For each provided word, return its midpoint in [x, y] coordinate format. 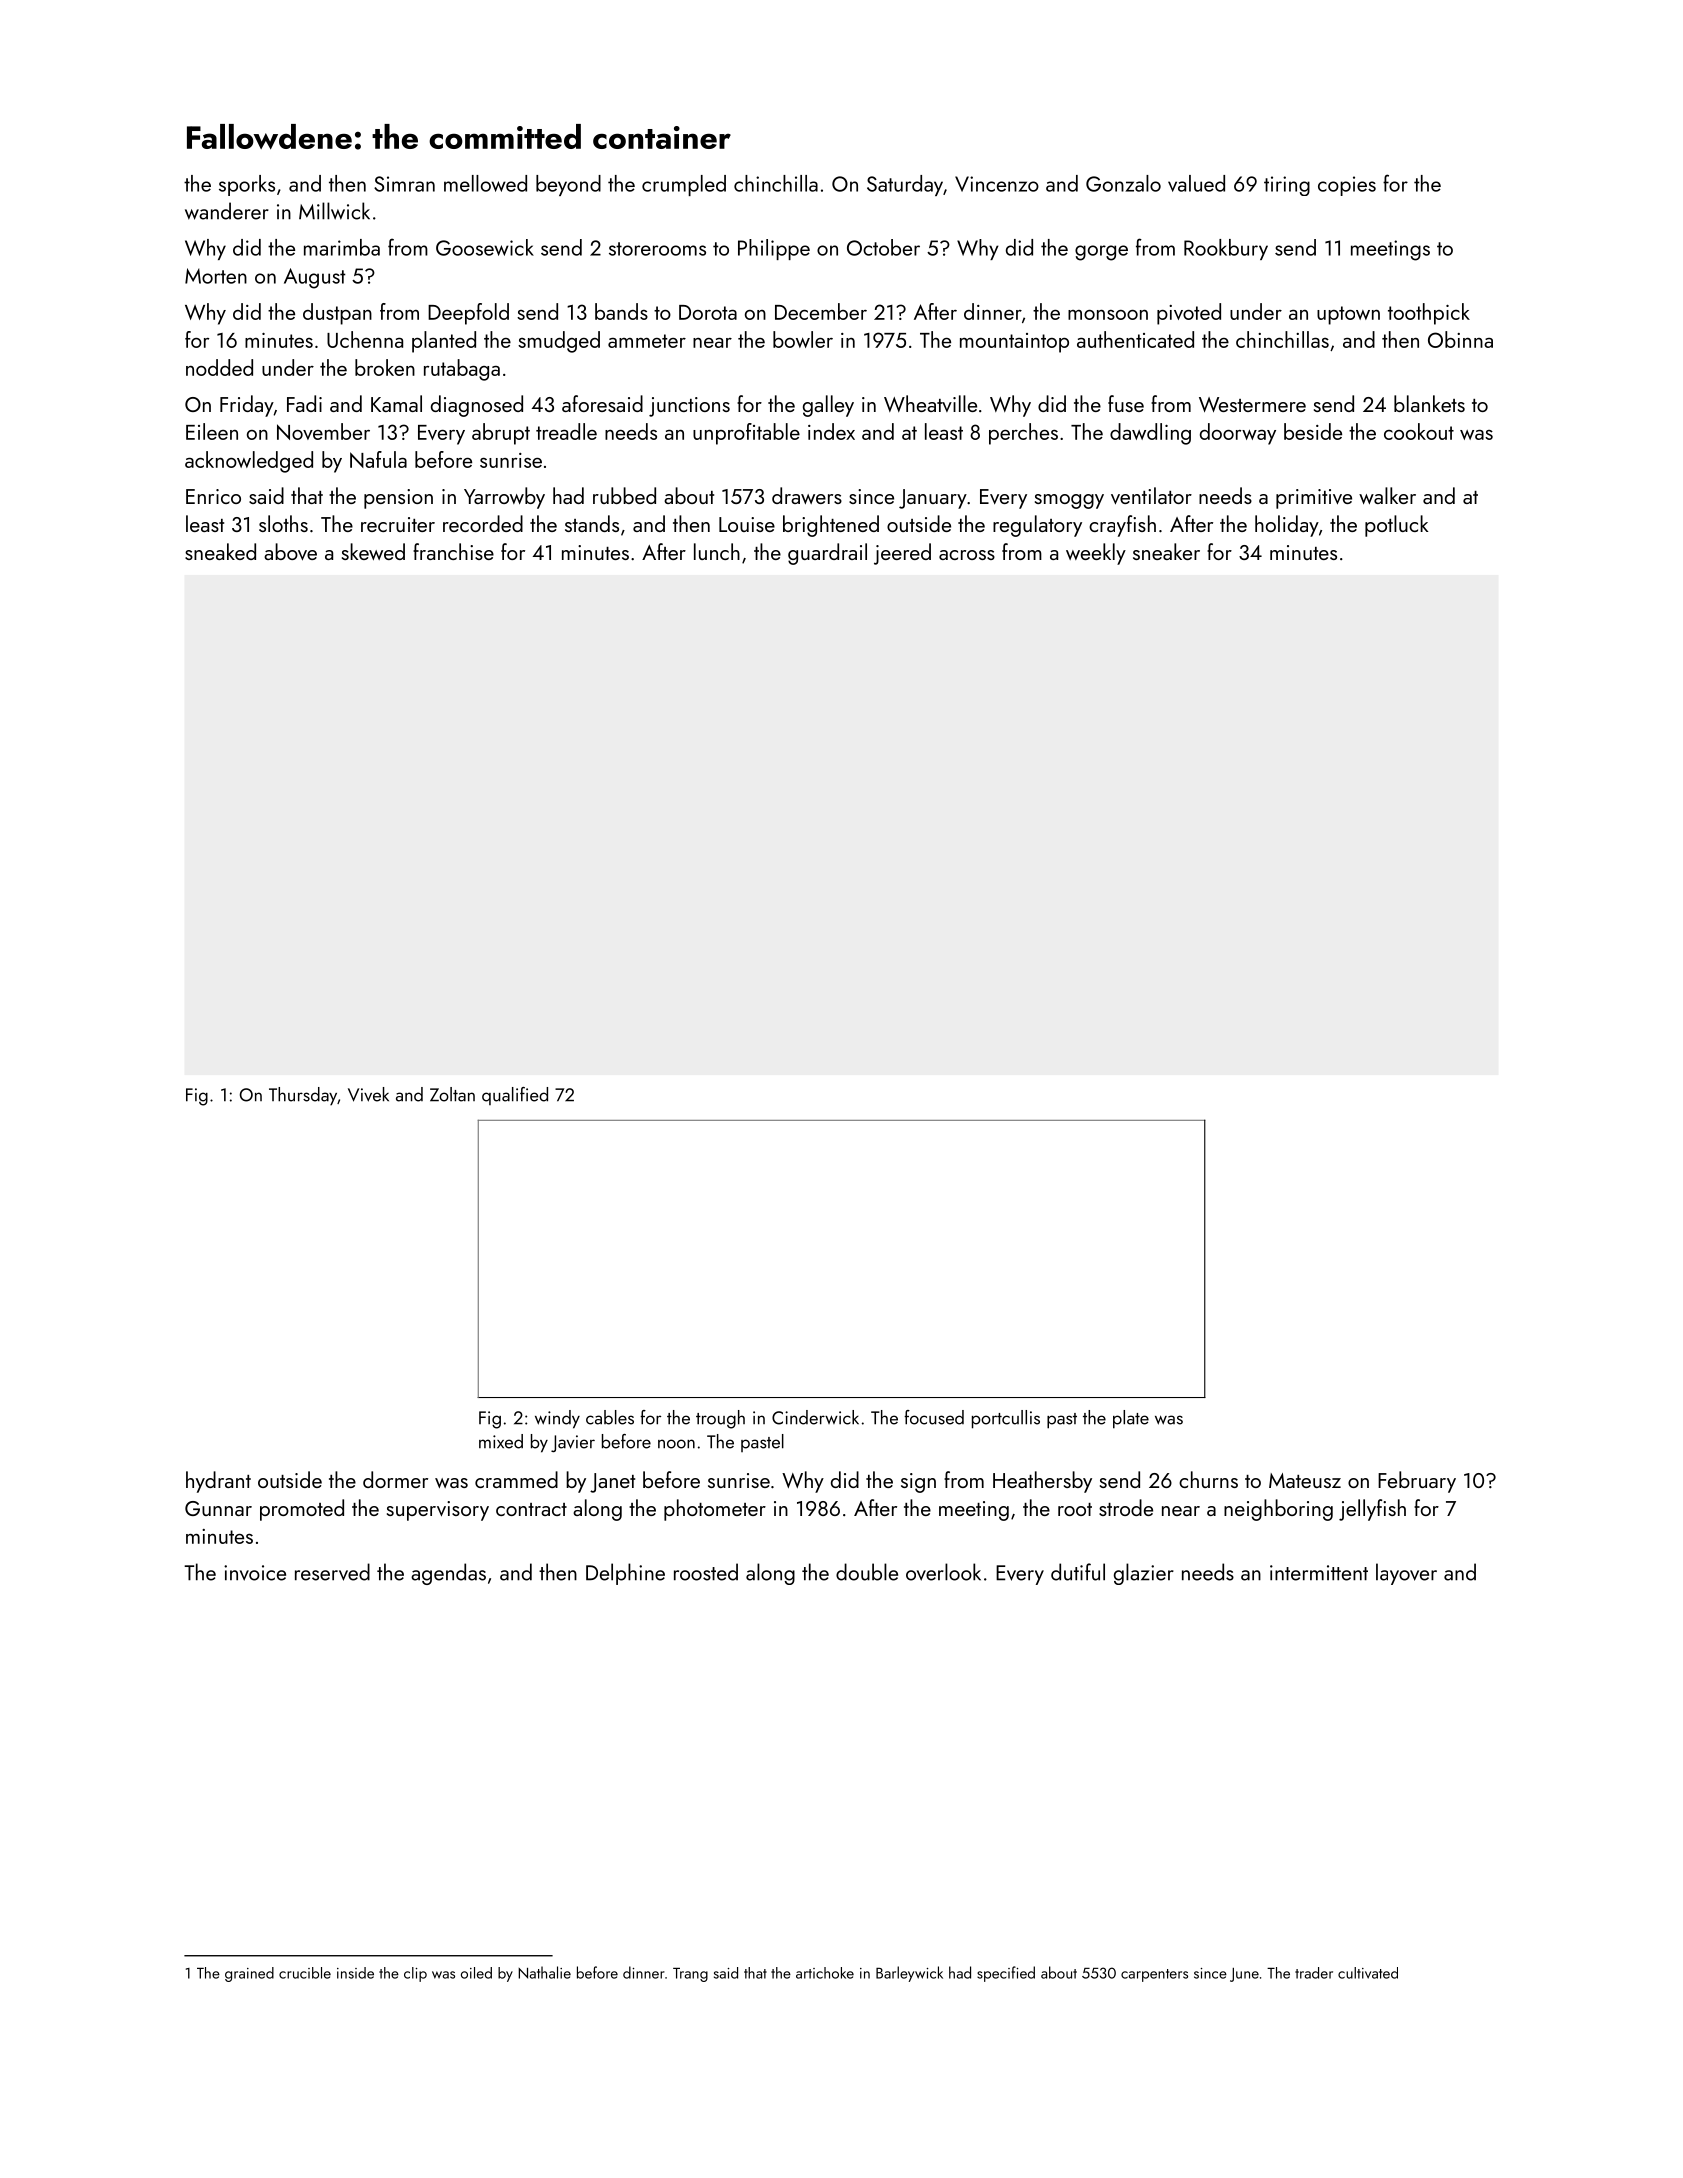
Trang [690, 1975]
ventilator [1151, 496]
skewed [373, 551]
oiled [476, 1973]
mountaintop [1014, 343]
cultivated [1368, 1973]
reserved [332, 1572]
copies [1347, 186]
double [867, 1572]
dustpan [337, 314]
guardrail [827, 554]
